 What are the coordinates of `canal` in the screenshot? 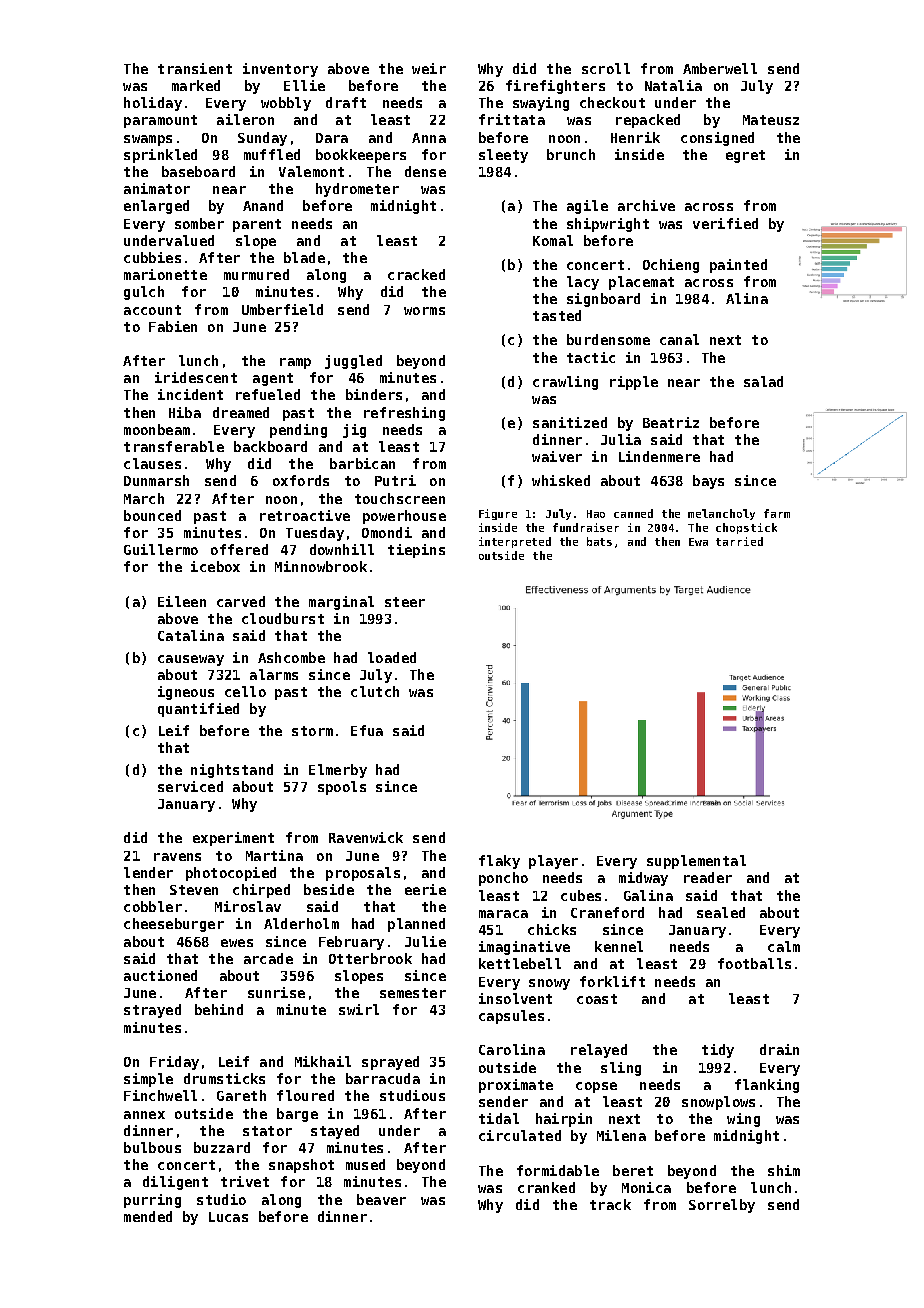 It's located at (679, 339).
